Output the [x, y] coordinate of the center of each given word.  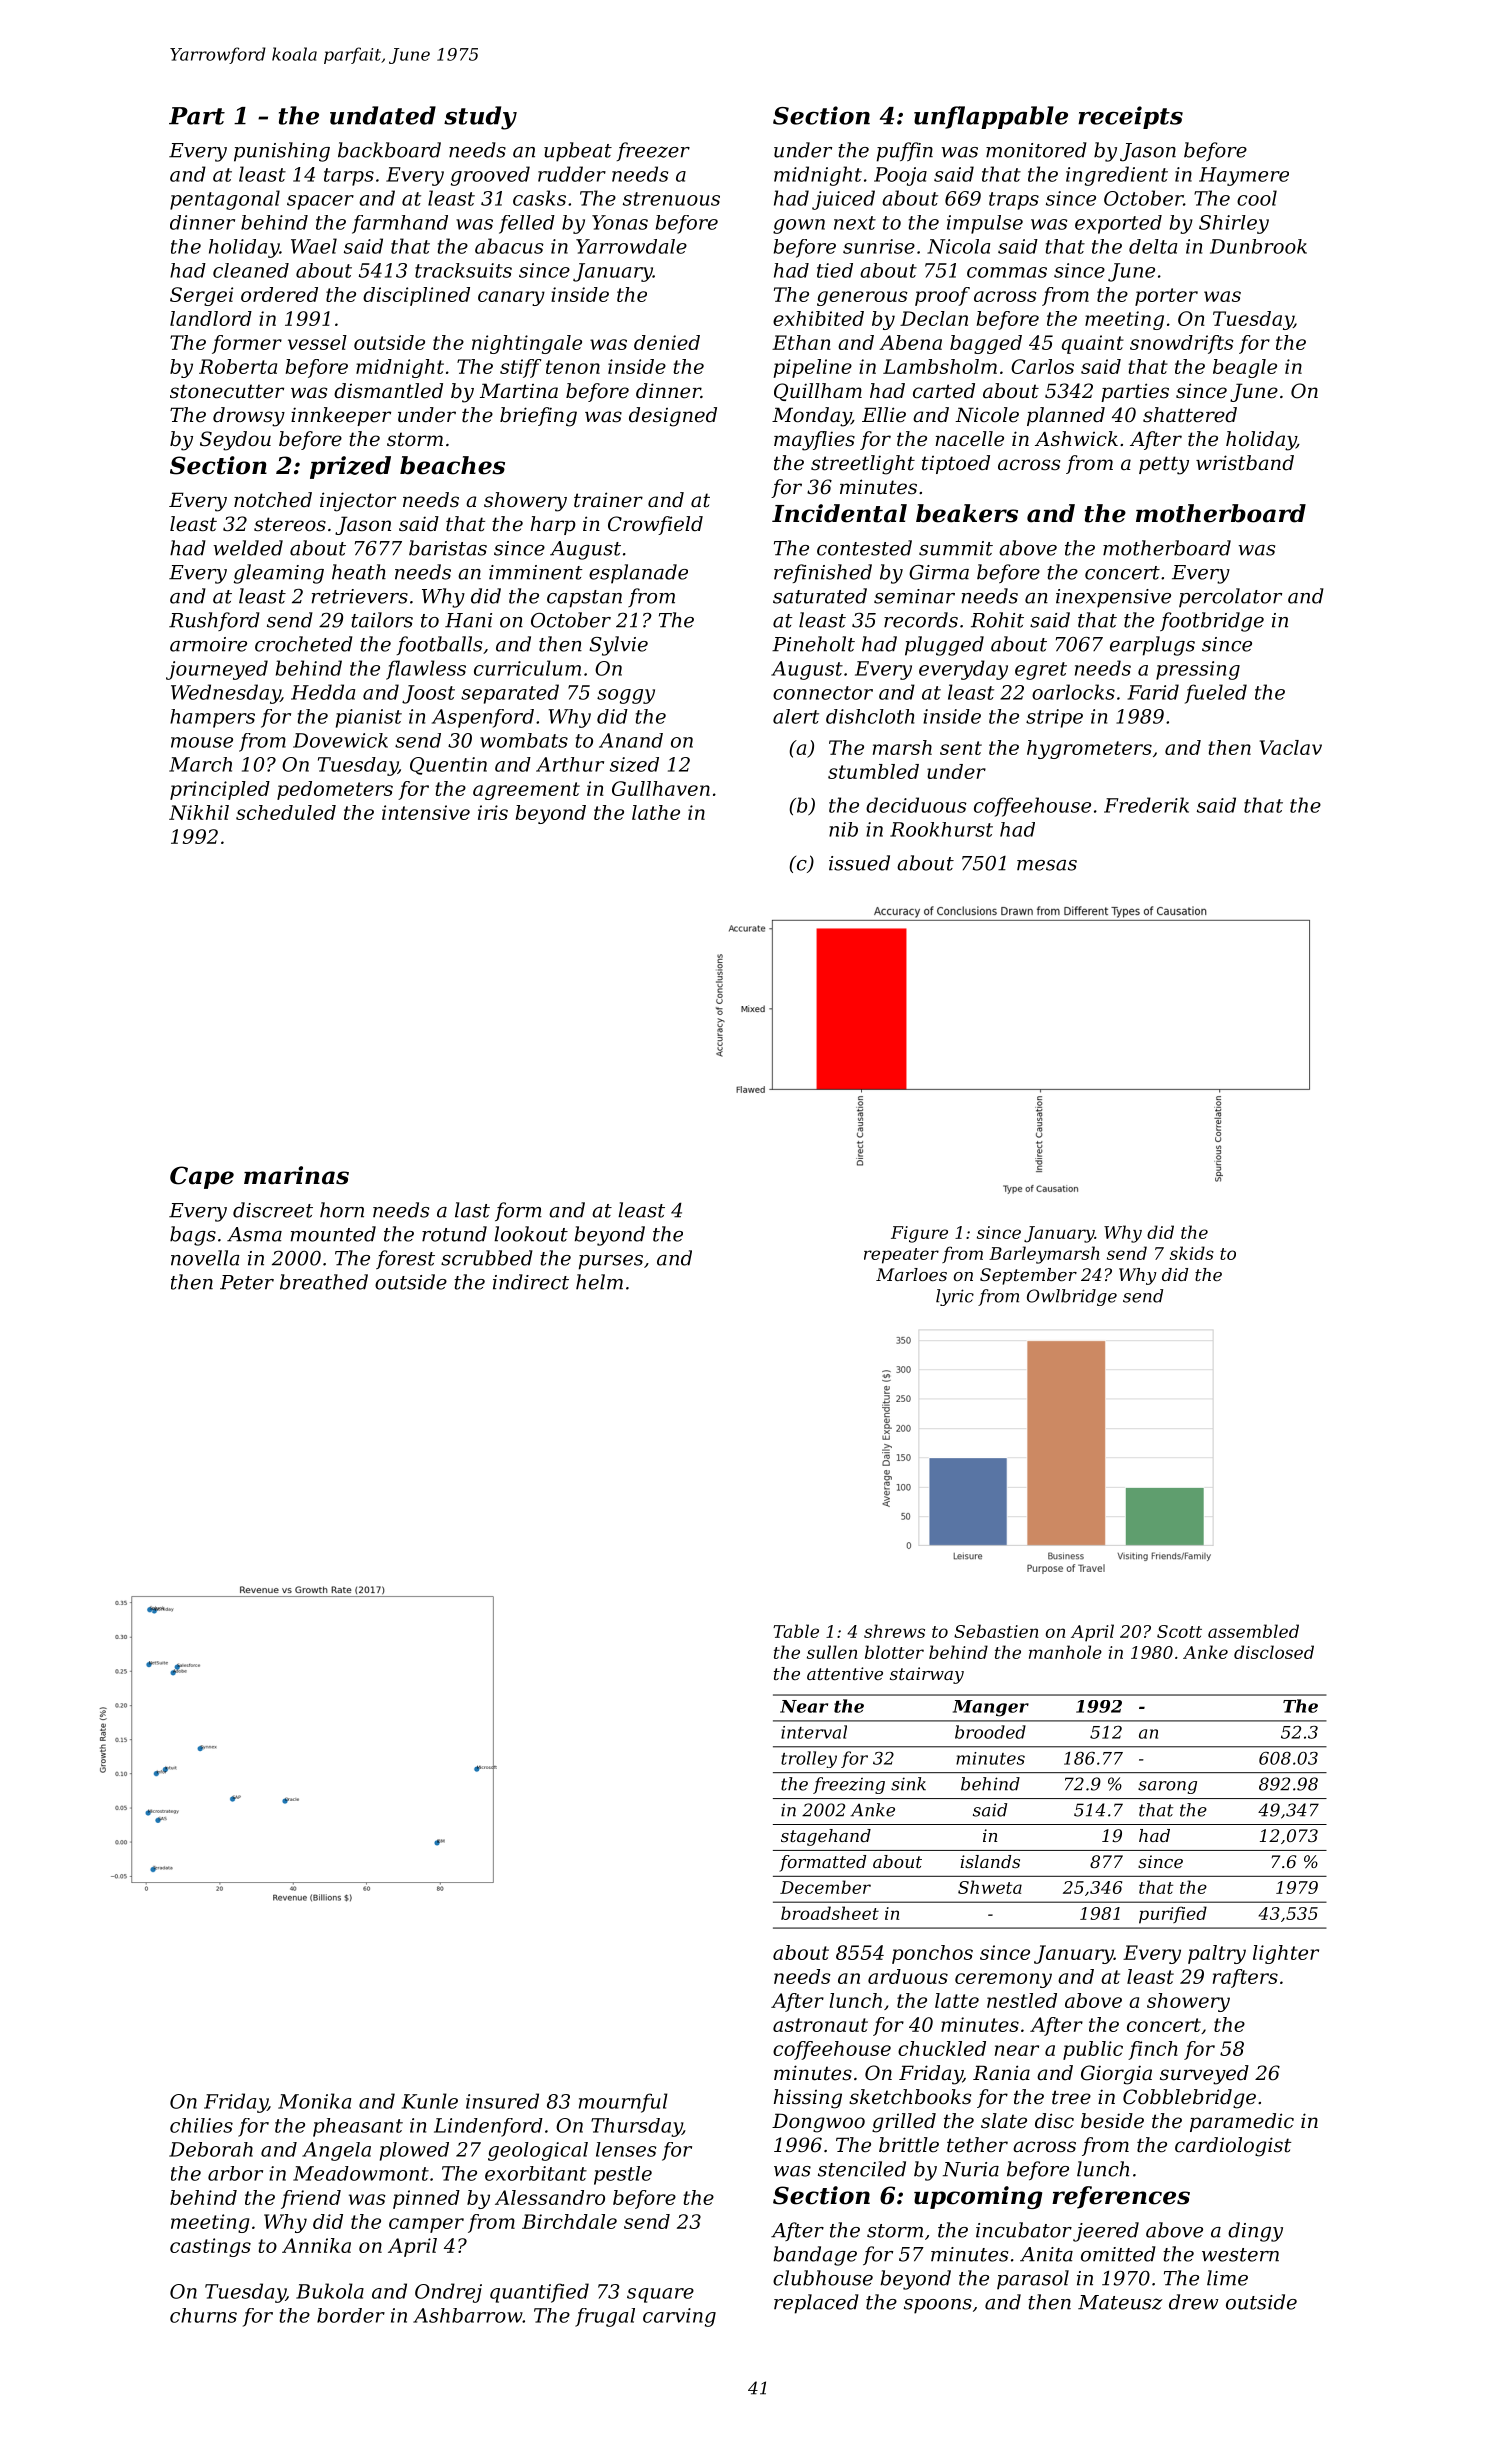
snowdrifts [1182, 344]
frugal [605, 2317]
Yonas [620, 222]
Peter [247, 1282]
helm [599, 1282]
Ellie [884, 414]
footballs [439, 645]
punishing [282, 152]
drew [1193, 2302]
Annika [316, 2245]
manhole [1065, 1652]
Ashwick [1076, 439]
